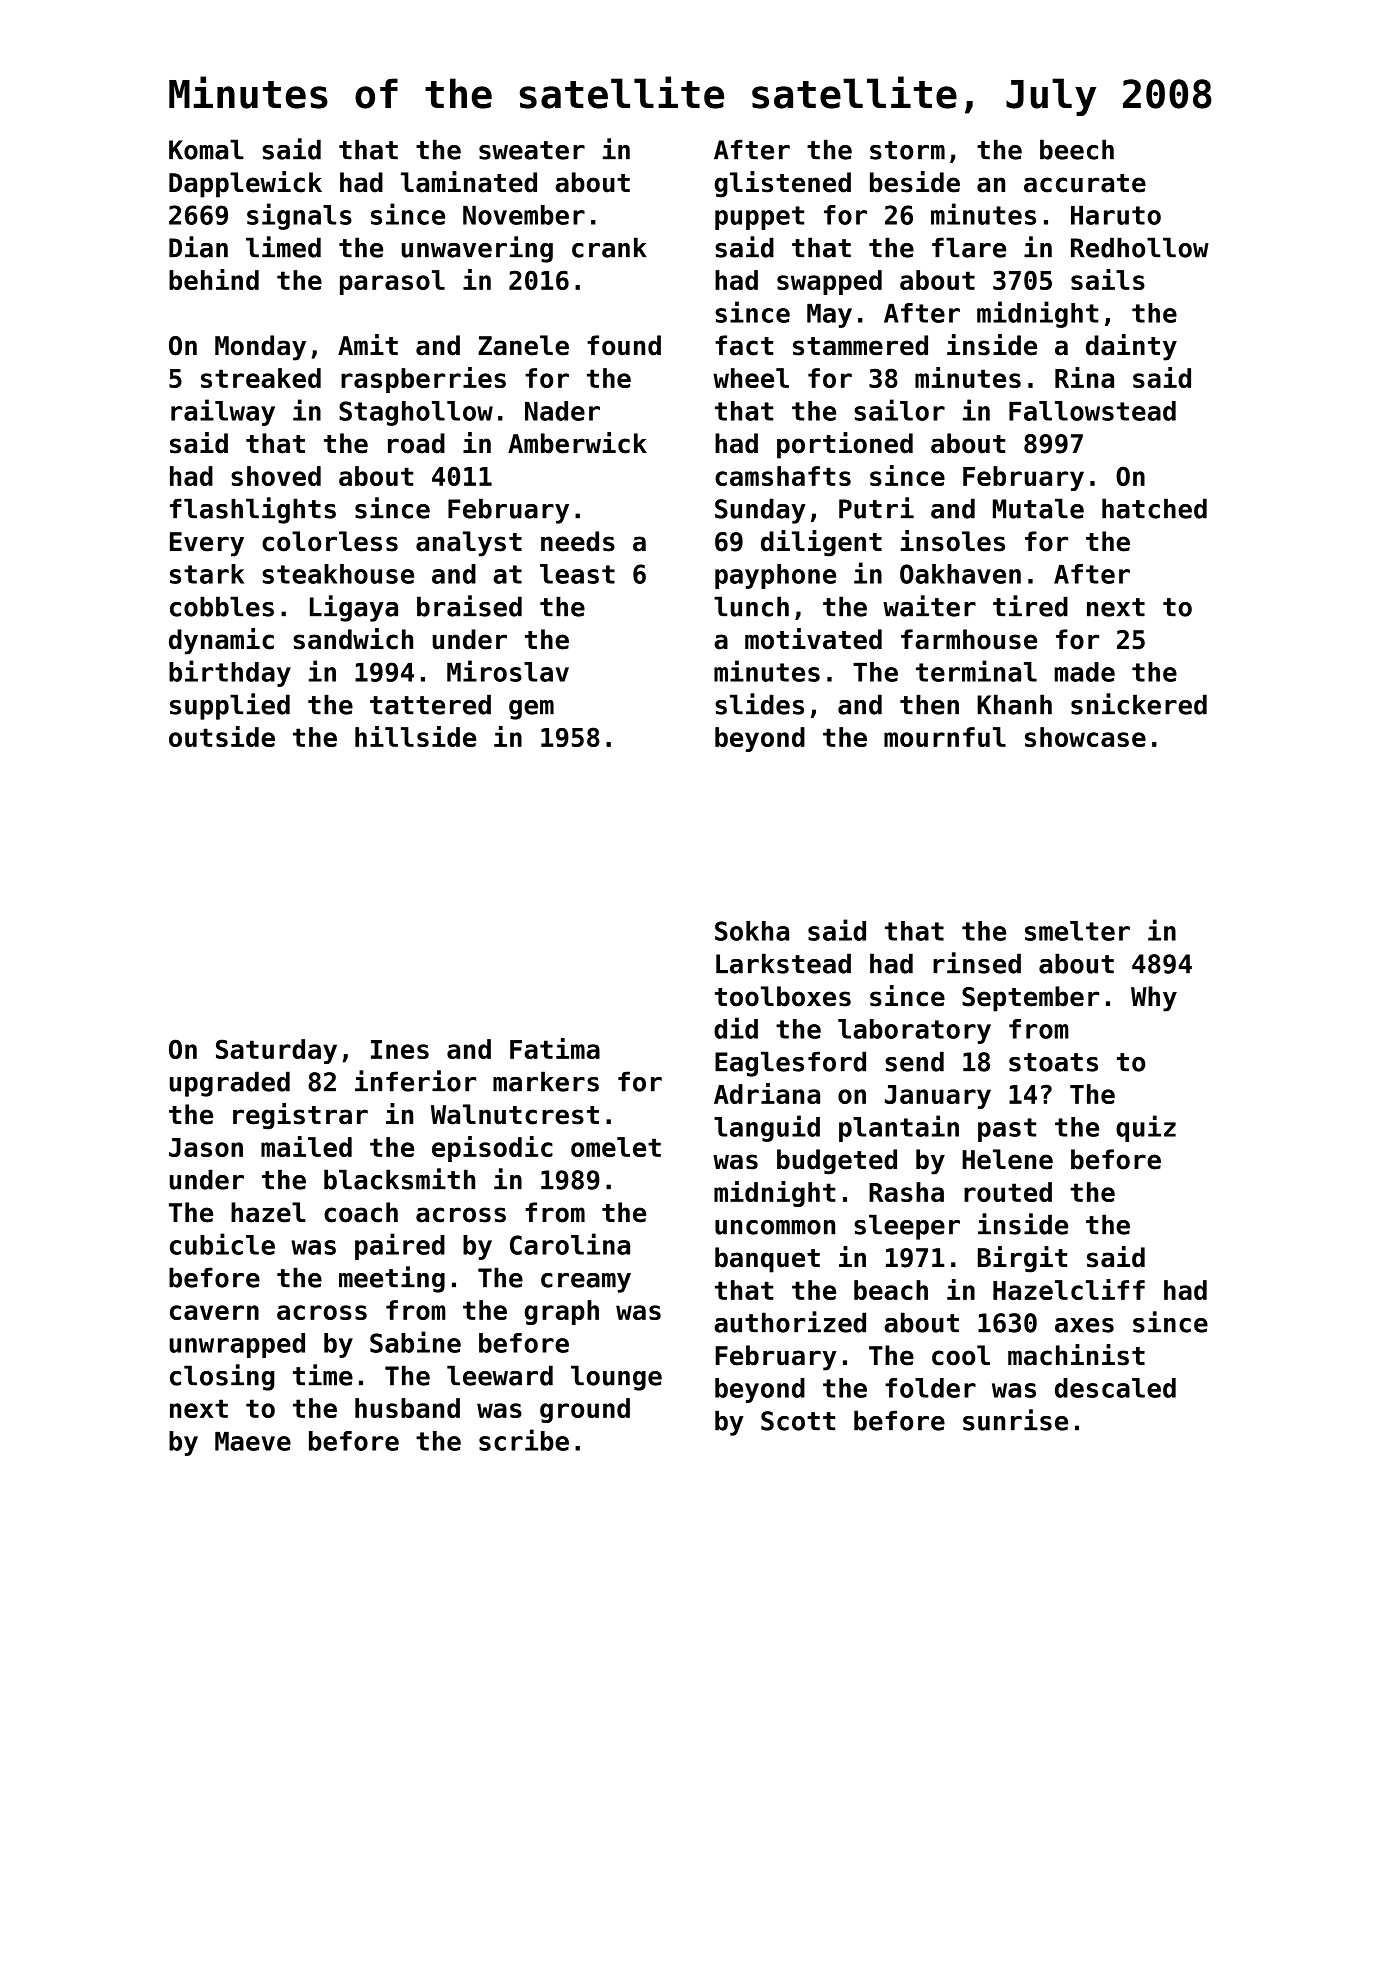 Image resolution: width=1386 pixels, height=1969 pixels. What do you see at coordinates (752, 931) in the screenshot?
I see `Sokha` at bounding box center [752, 931].
